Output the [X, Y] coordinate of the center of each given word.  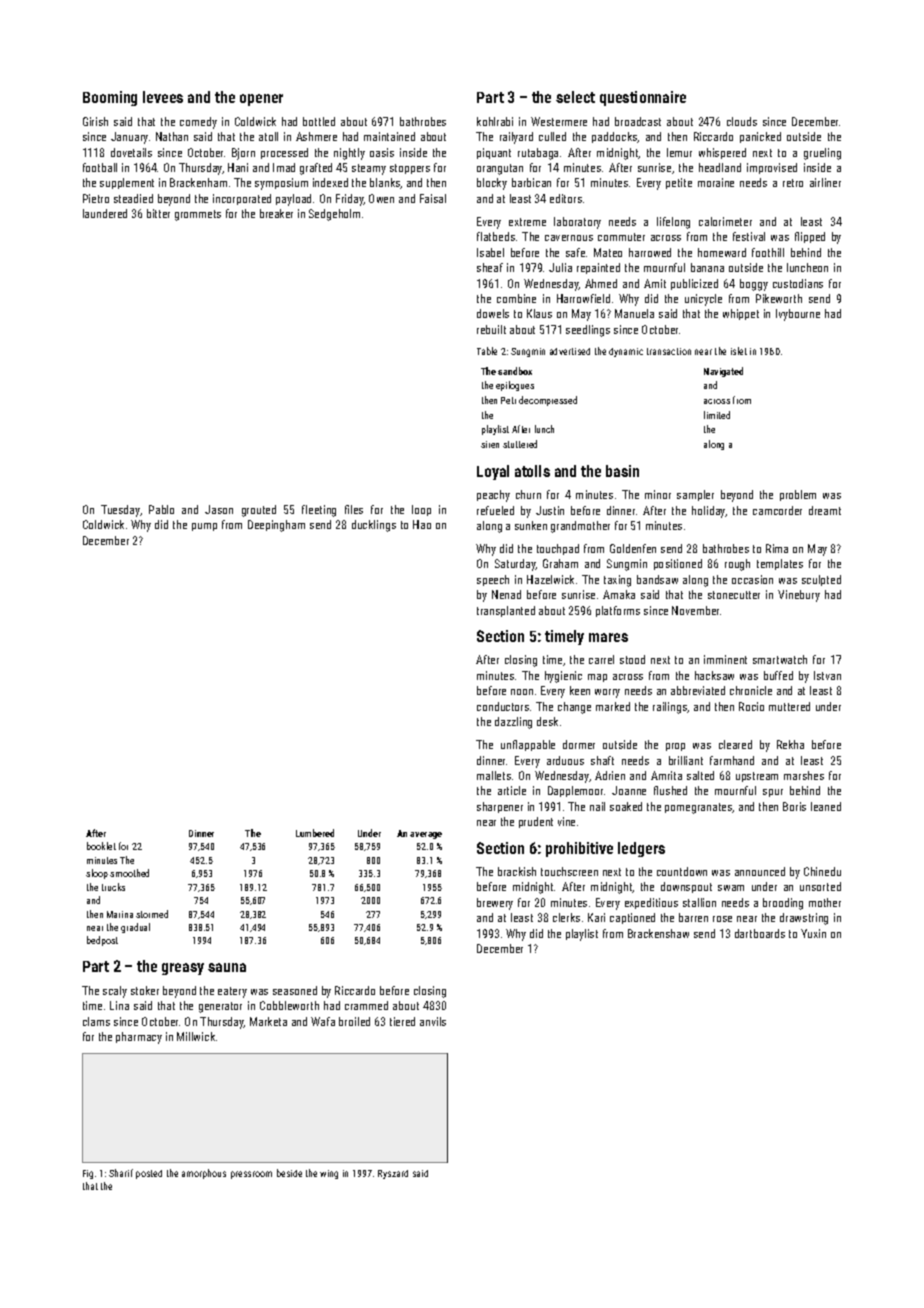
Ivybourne [798, 315]
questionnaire [643, 98]
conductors [503, 706]
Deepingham [276, 526]
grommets [198, 215]
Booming [110, 98]
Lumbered [315, 833]
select [575, 97]
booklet [101, 846]
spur [773, 793]
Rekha [790, 744]
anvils [433, 1021]
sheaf [490, 267]
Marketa [268, 1021]
